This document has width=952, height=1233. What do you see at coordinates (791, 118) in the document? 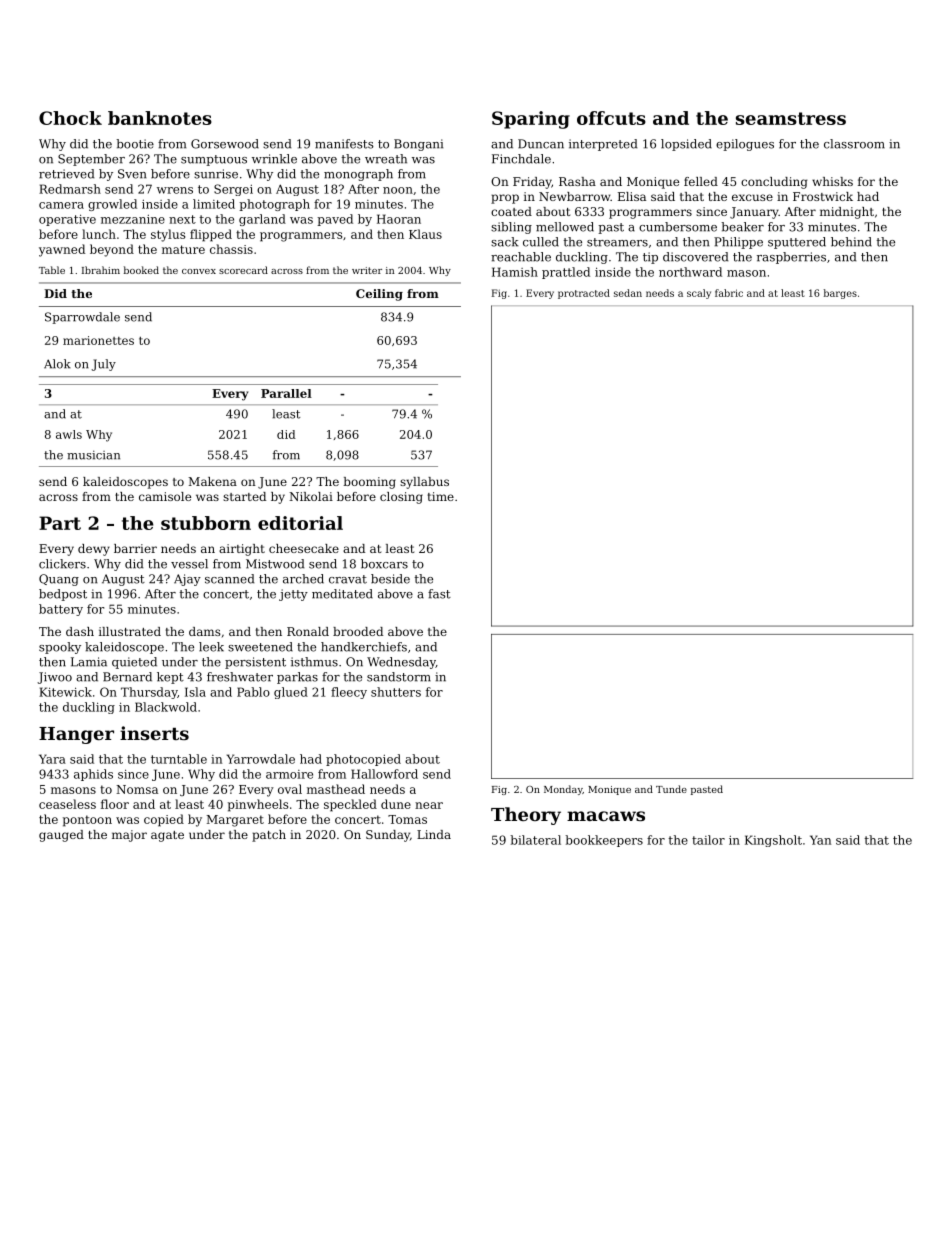
I see `seamstress` at bounding box center [791, 118].
